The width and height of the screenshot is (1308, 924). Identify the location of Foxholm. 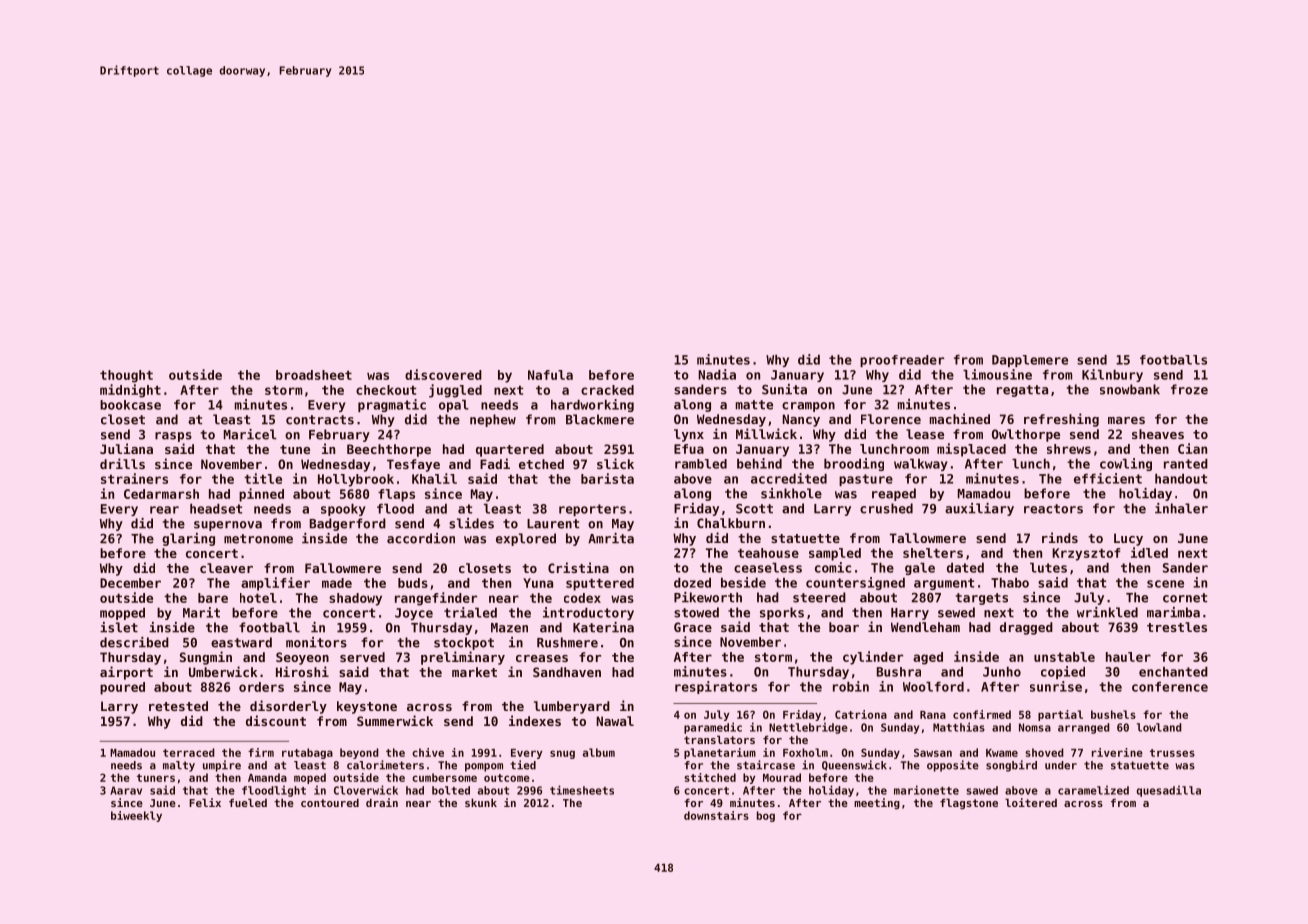
(805, 752).
